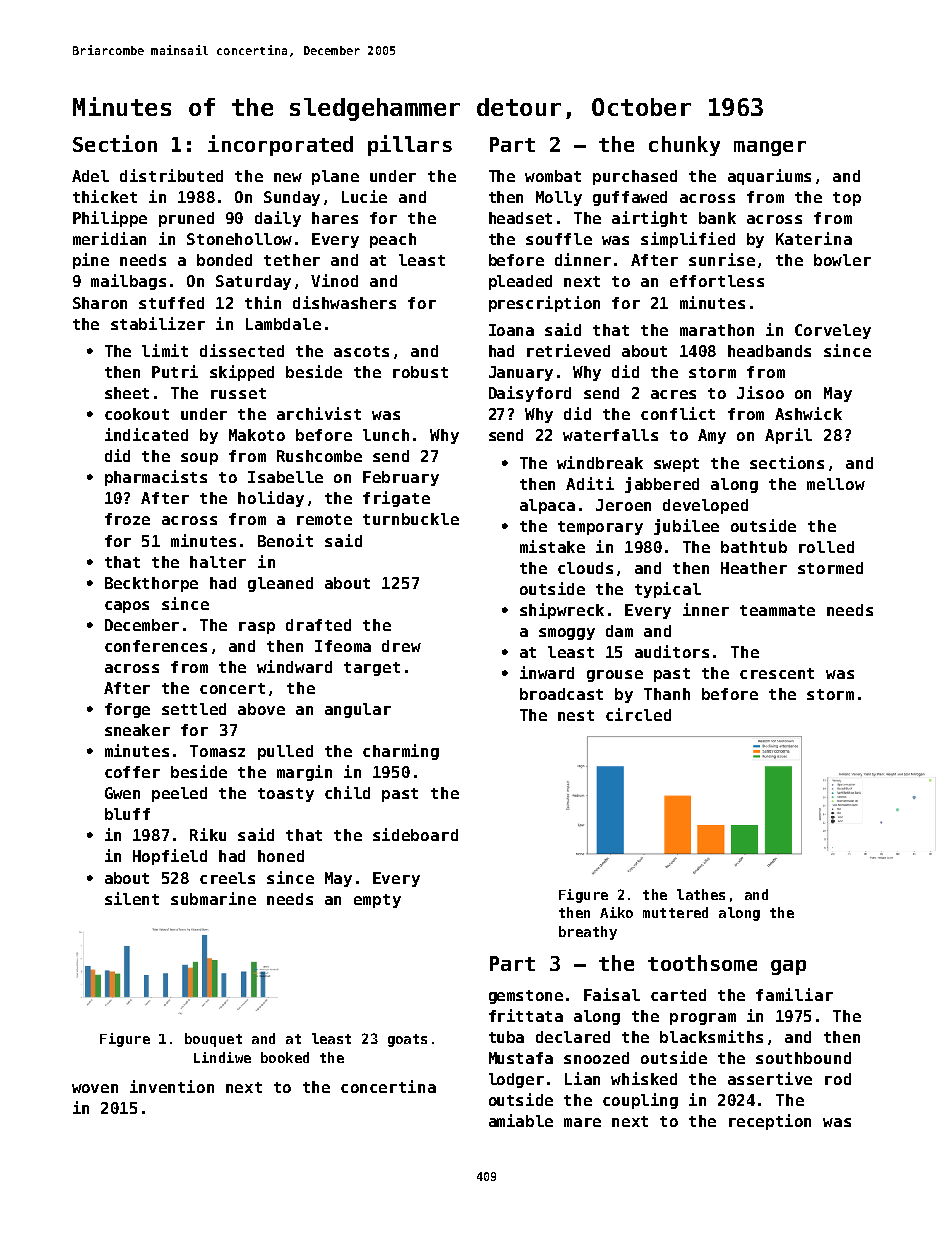 The height and width of the screenshot is (1233, 952). I want to click on lathes, so click(701, 894).
